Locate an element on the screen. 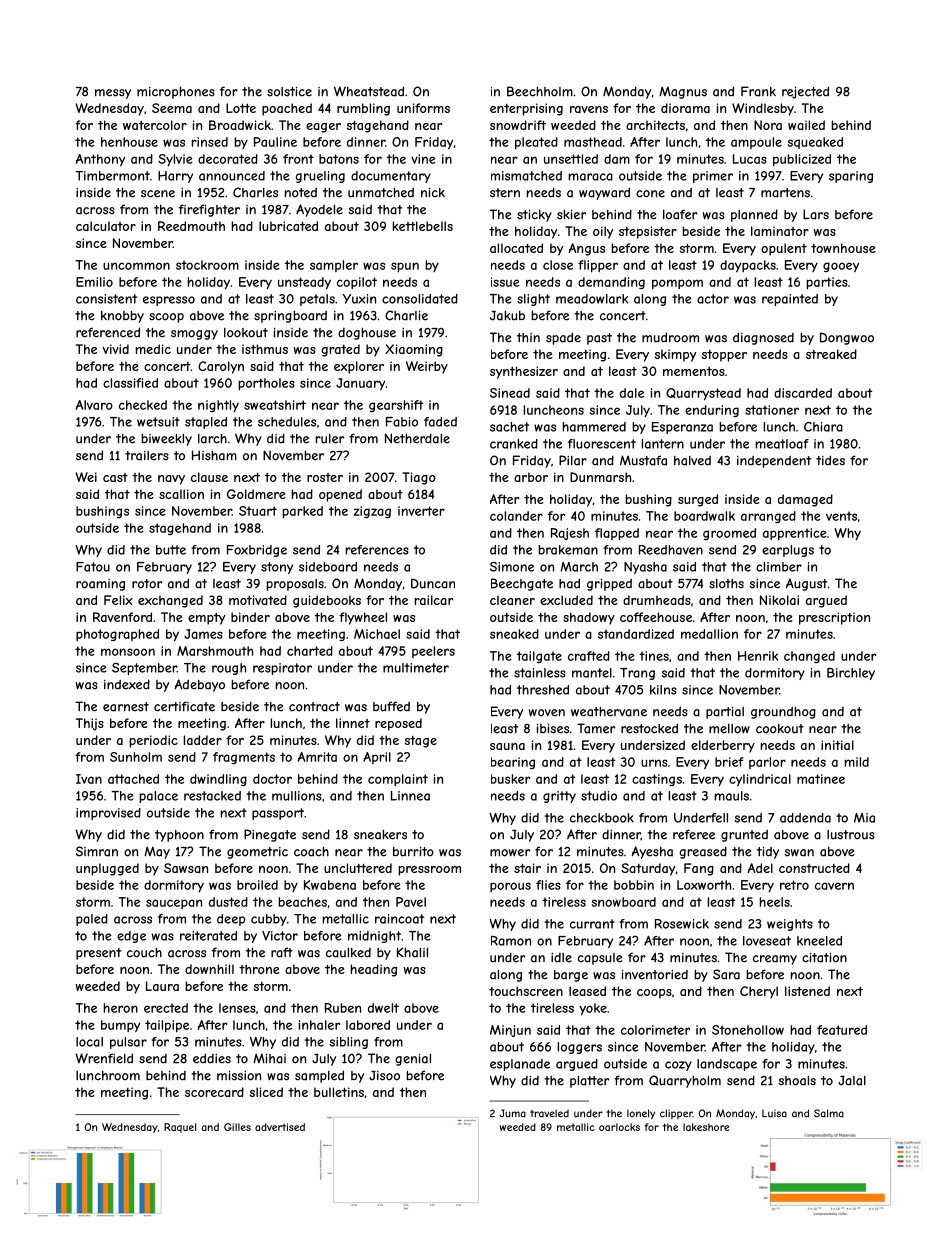 This screenshot has height=1233, width=952. heading is located at coordinates (373, 970).
